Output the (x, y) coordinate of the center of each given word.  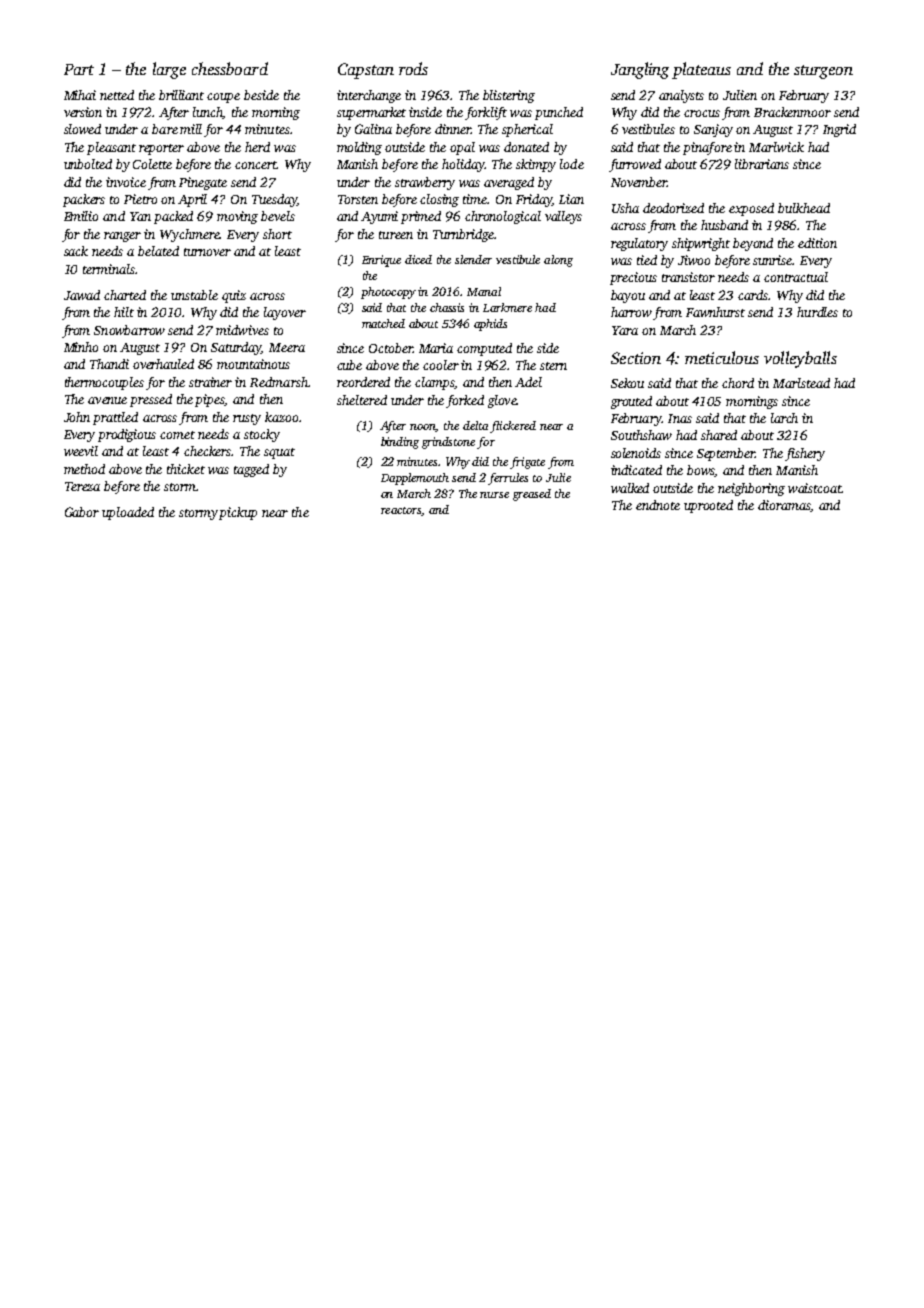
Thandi (109, 364)
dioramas (784, 505)
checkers (207, 451)
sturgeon (823, 72)
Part (79, 69)
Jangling (640, 70)
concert (256, 165)
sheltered (362, 400)
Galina (373, 129)
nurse (494, 495)
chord (738, 383)
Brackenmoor (792, 112)
